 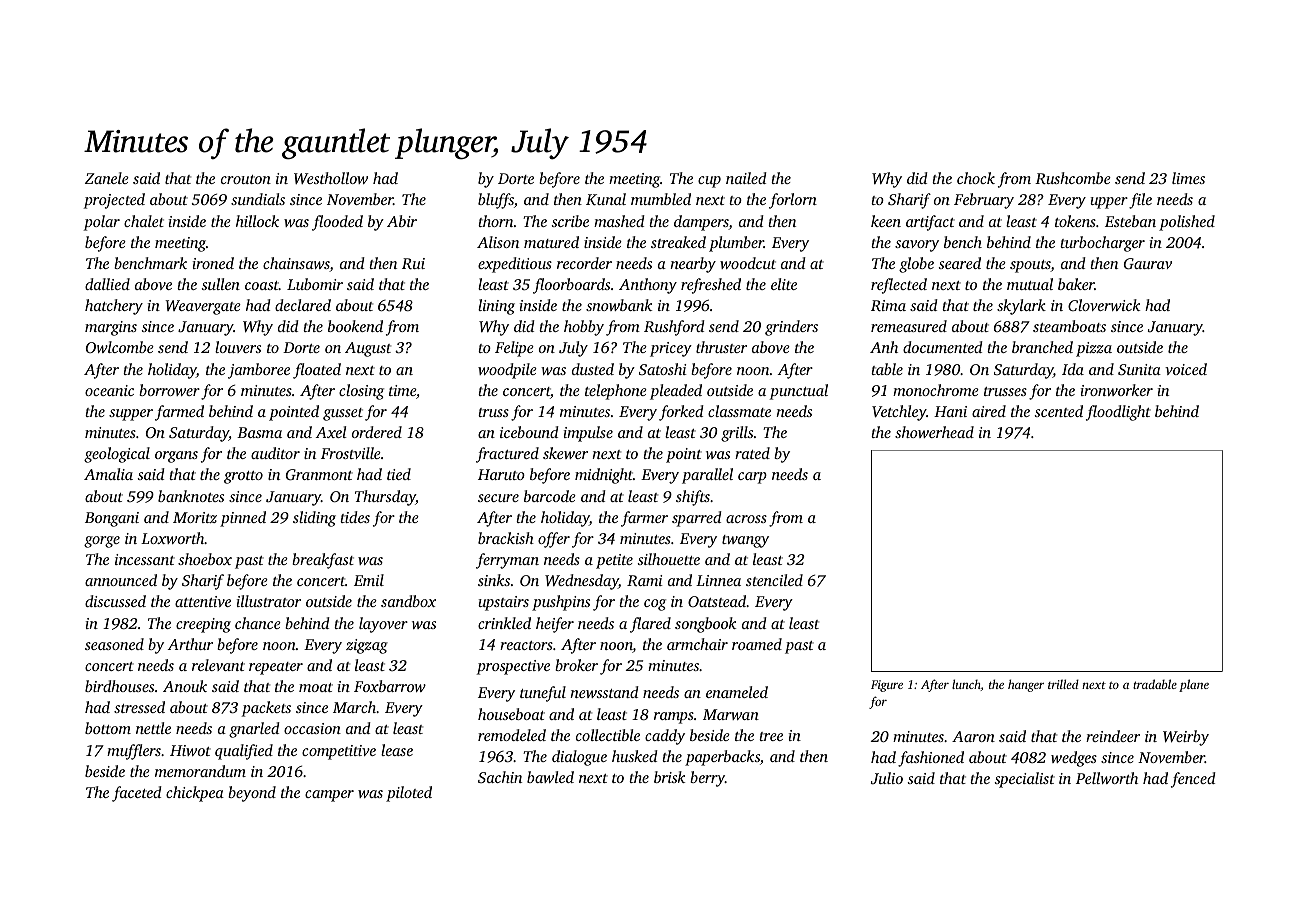 What do you see at coordinates (934, 432) in the page?
I see `showerhead` at bounding box center [934, 432].
